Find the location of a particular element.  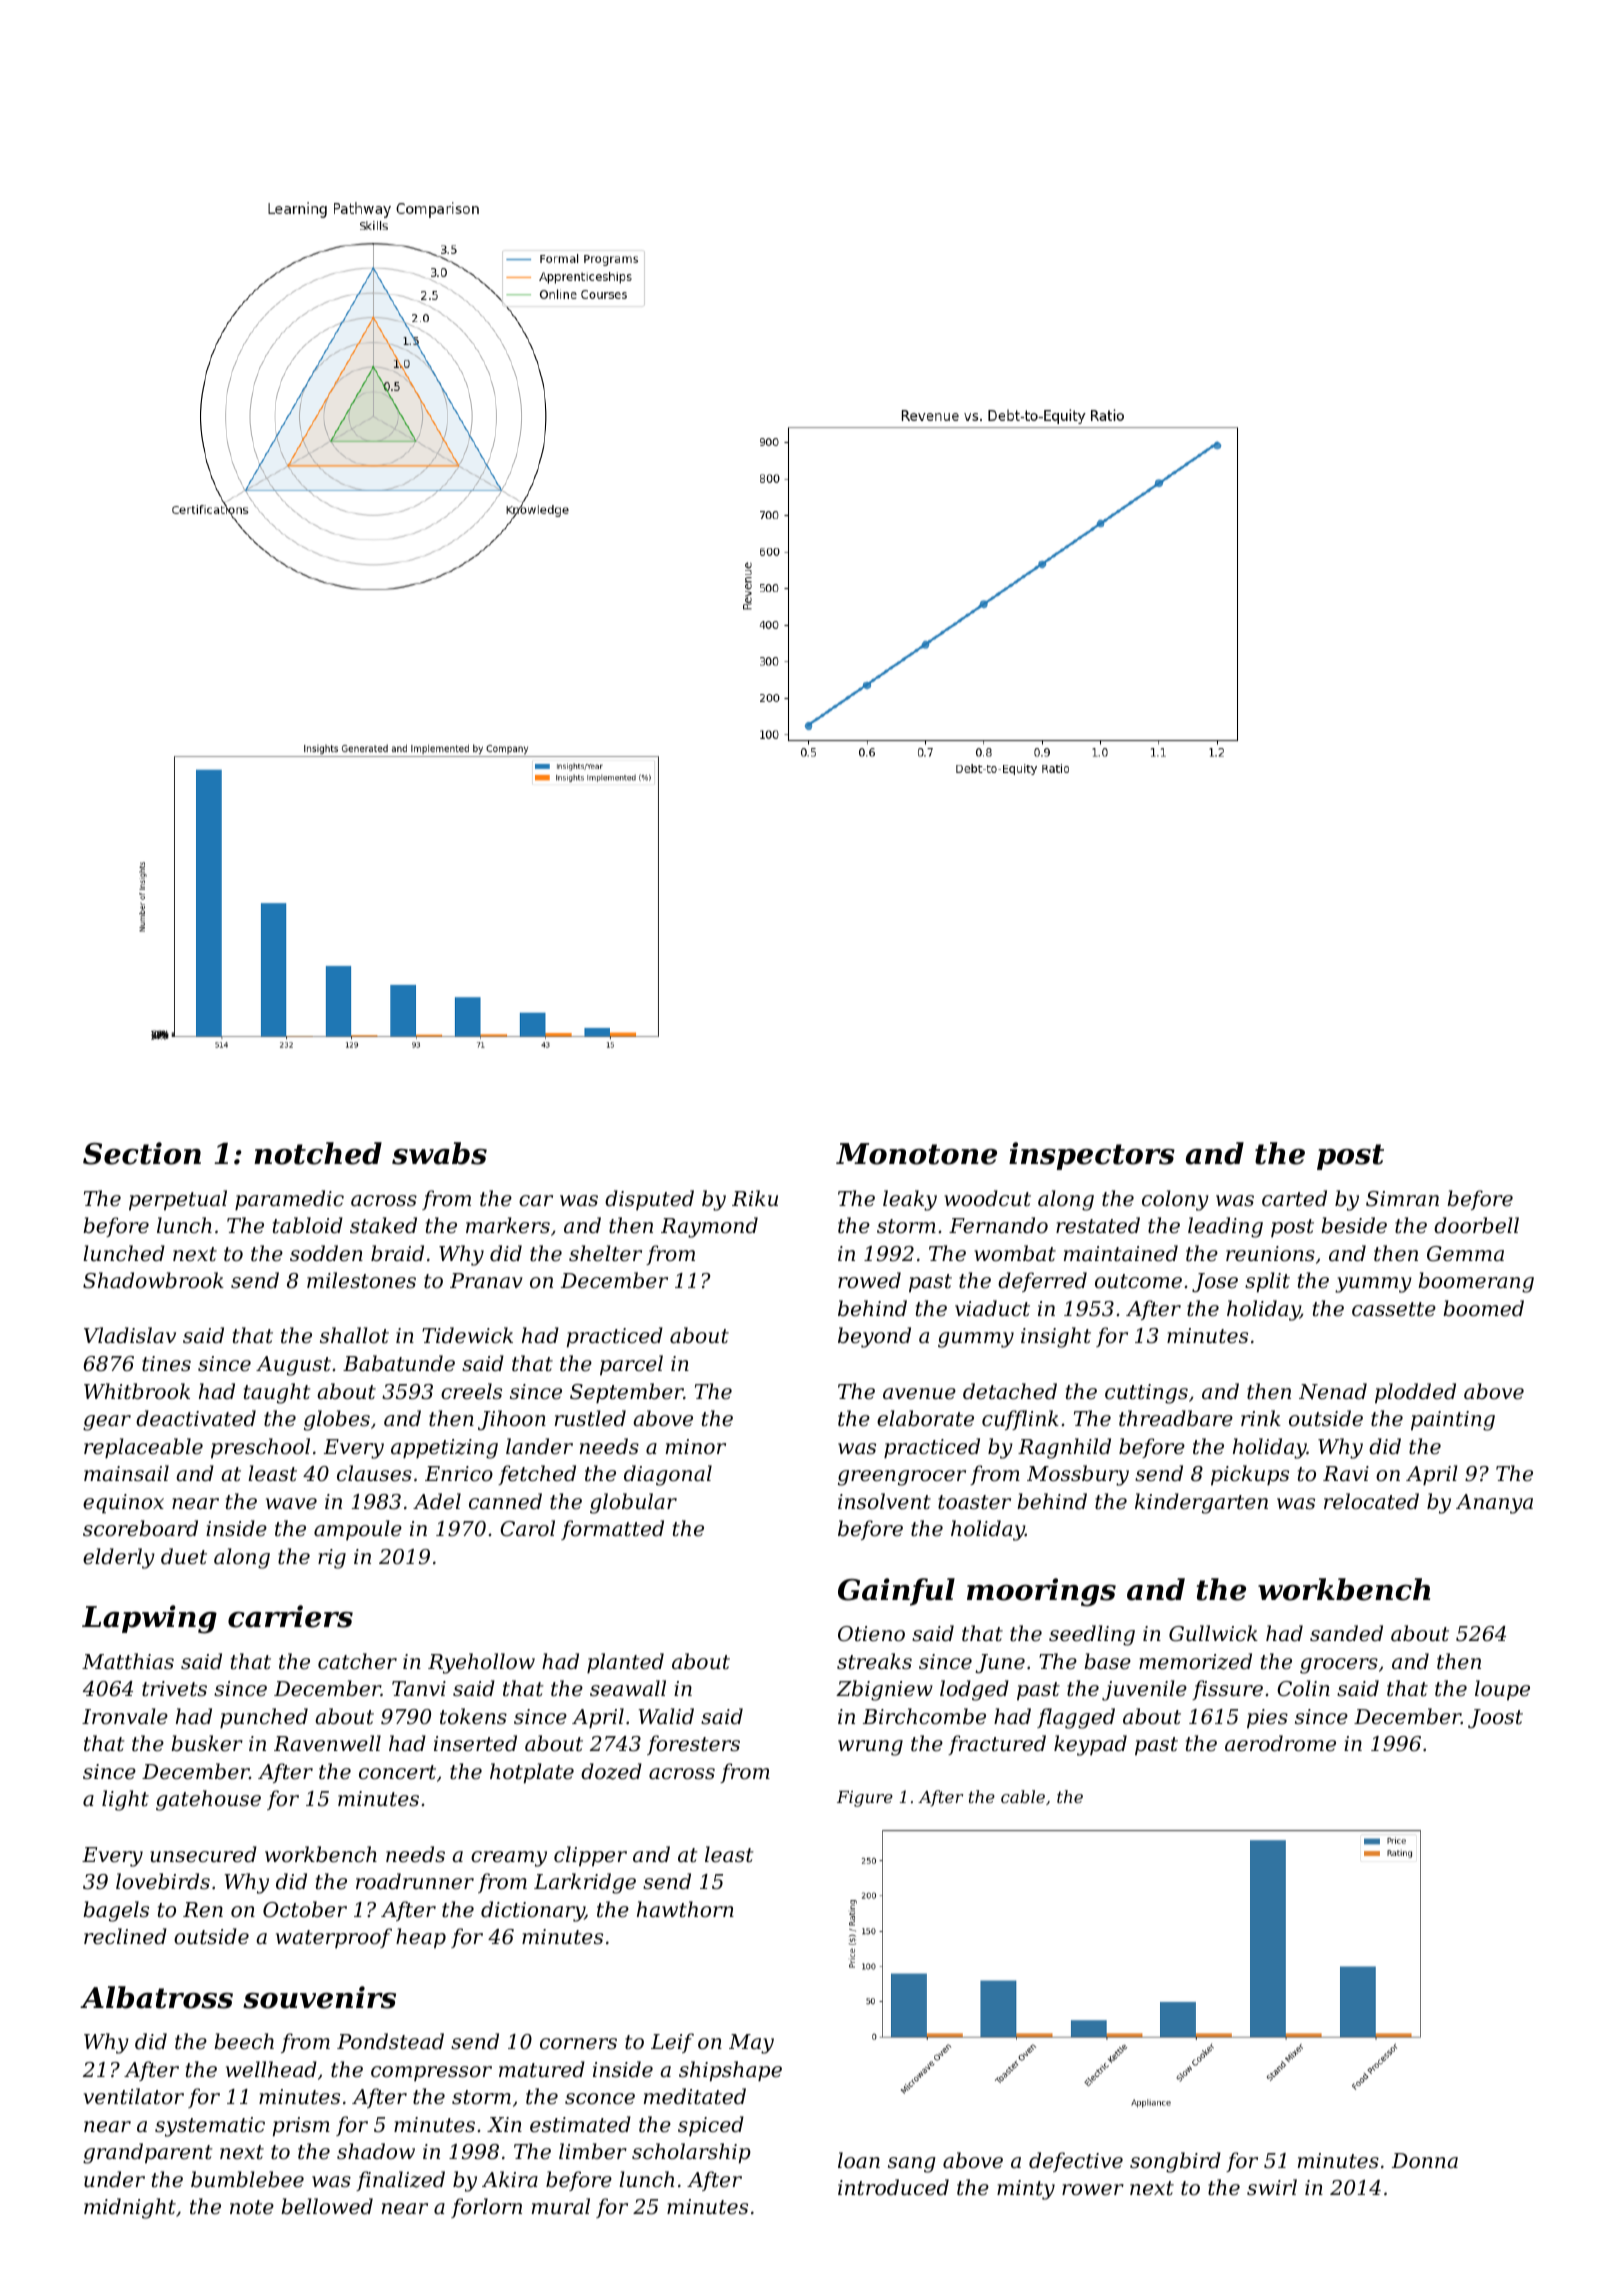

midnight is located at coordinates (130, 2208).
